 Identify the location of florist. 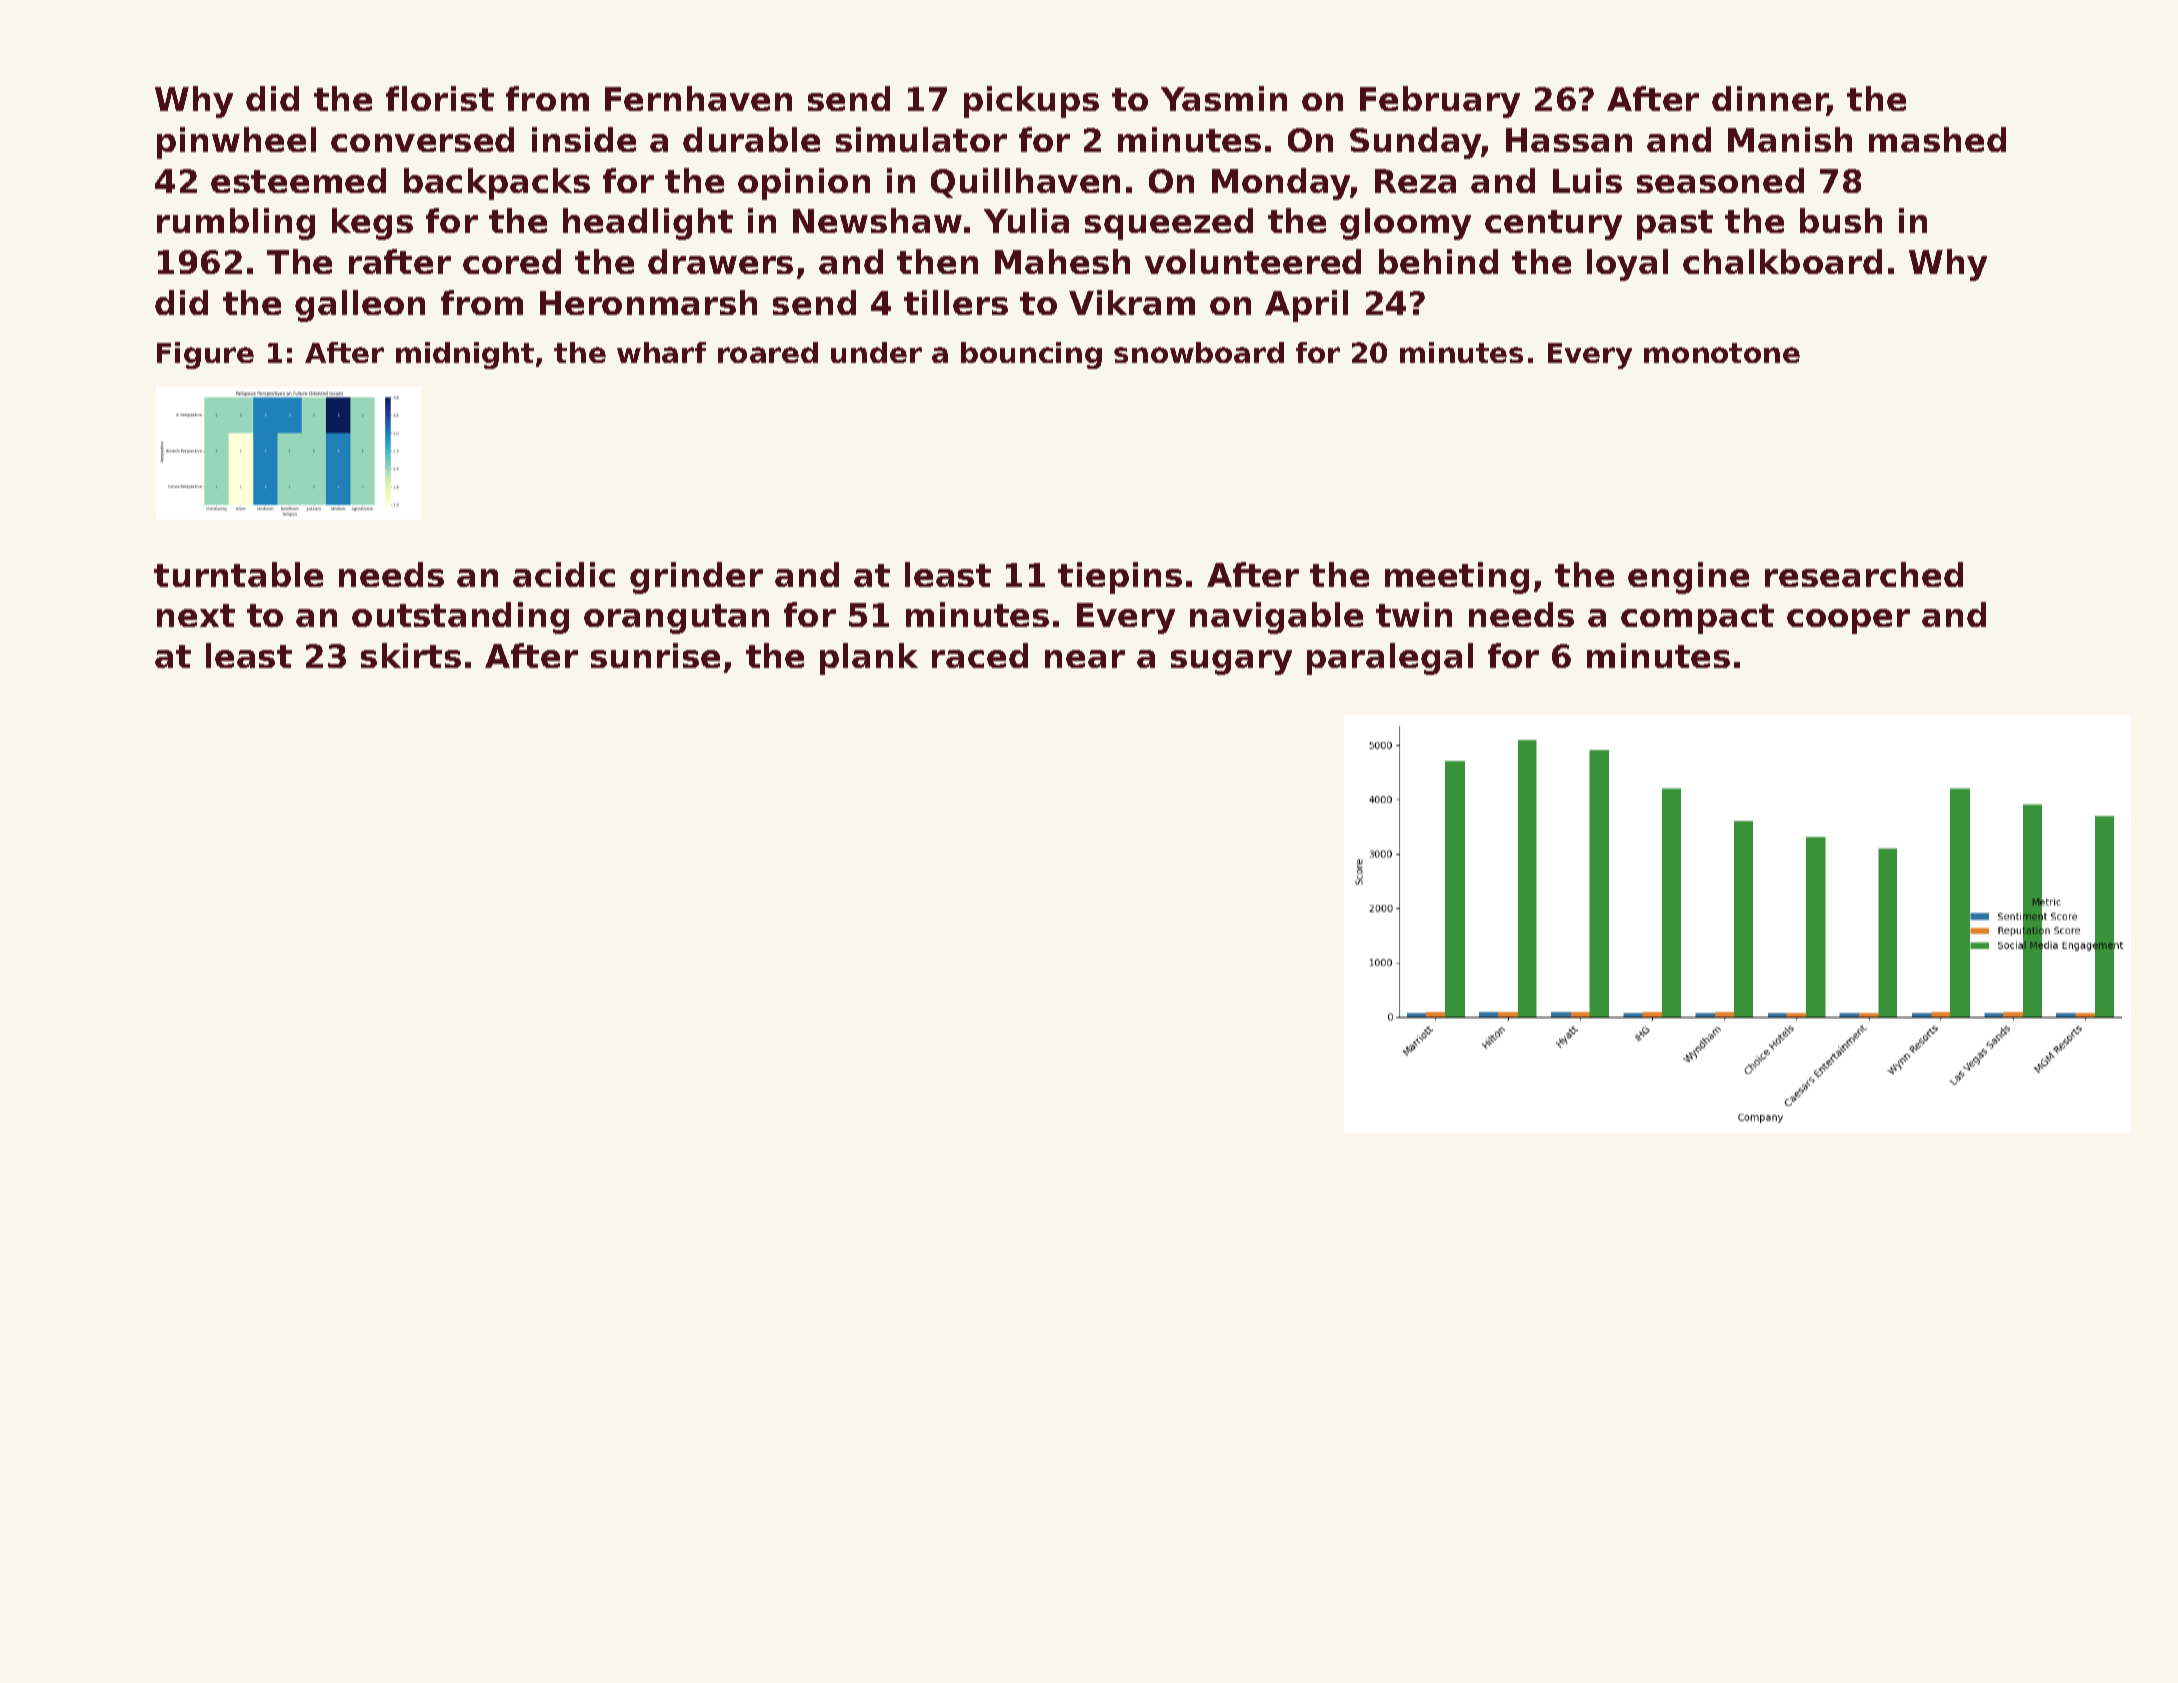
(440, 98).
